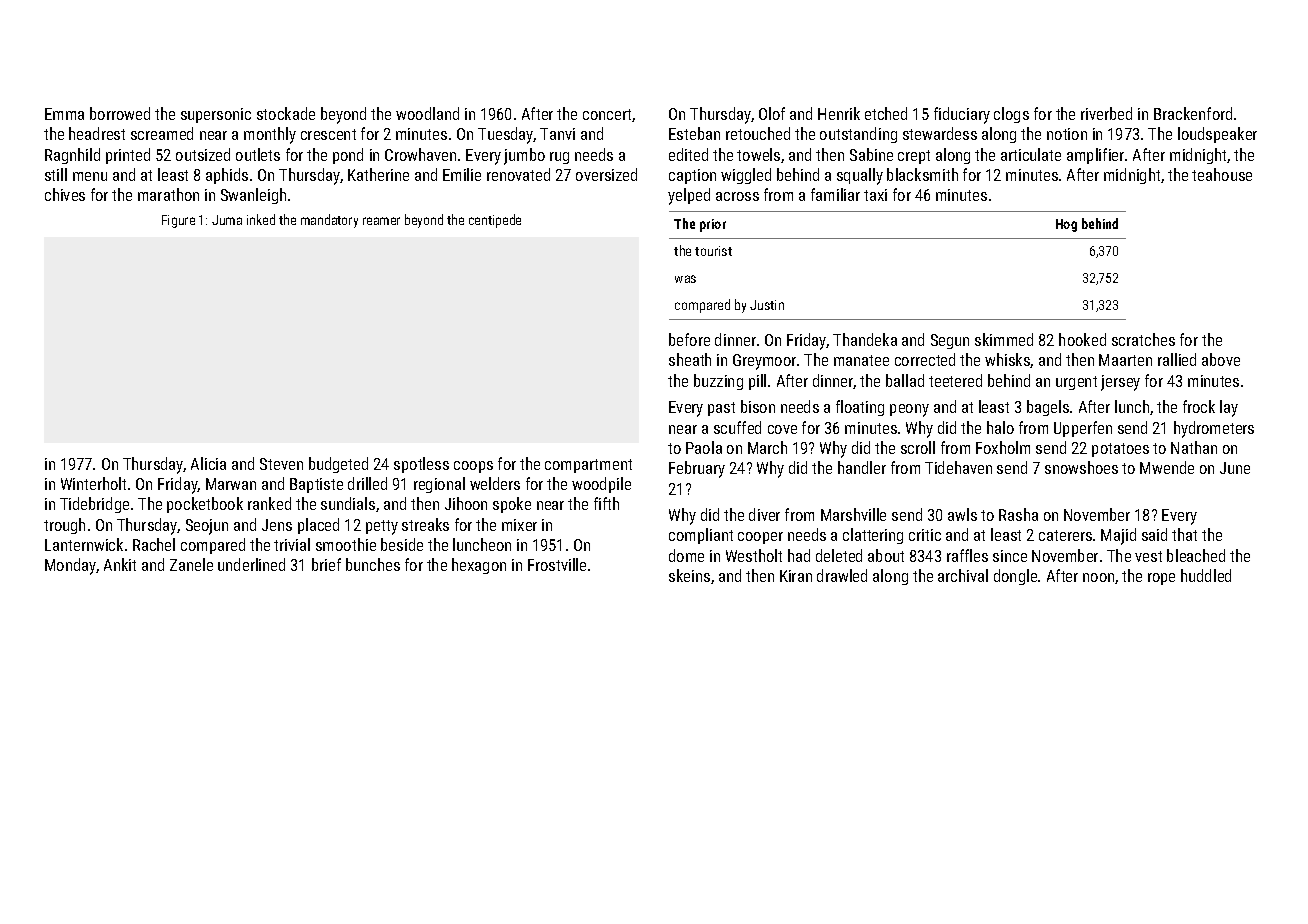 The width and height of the page is (1308, 924). Describe the element at coordinates (1003, 447) in the page. I see `Foxholm` at that location.
